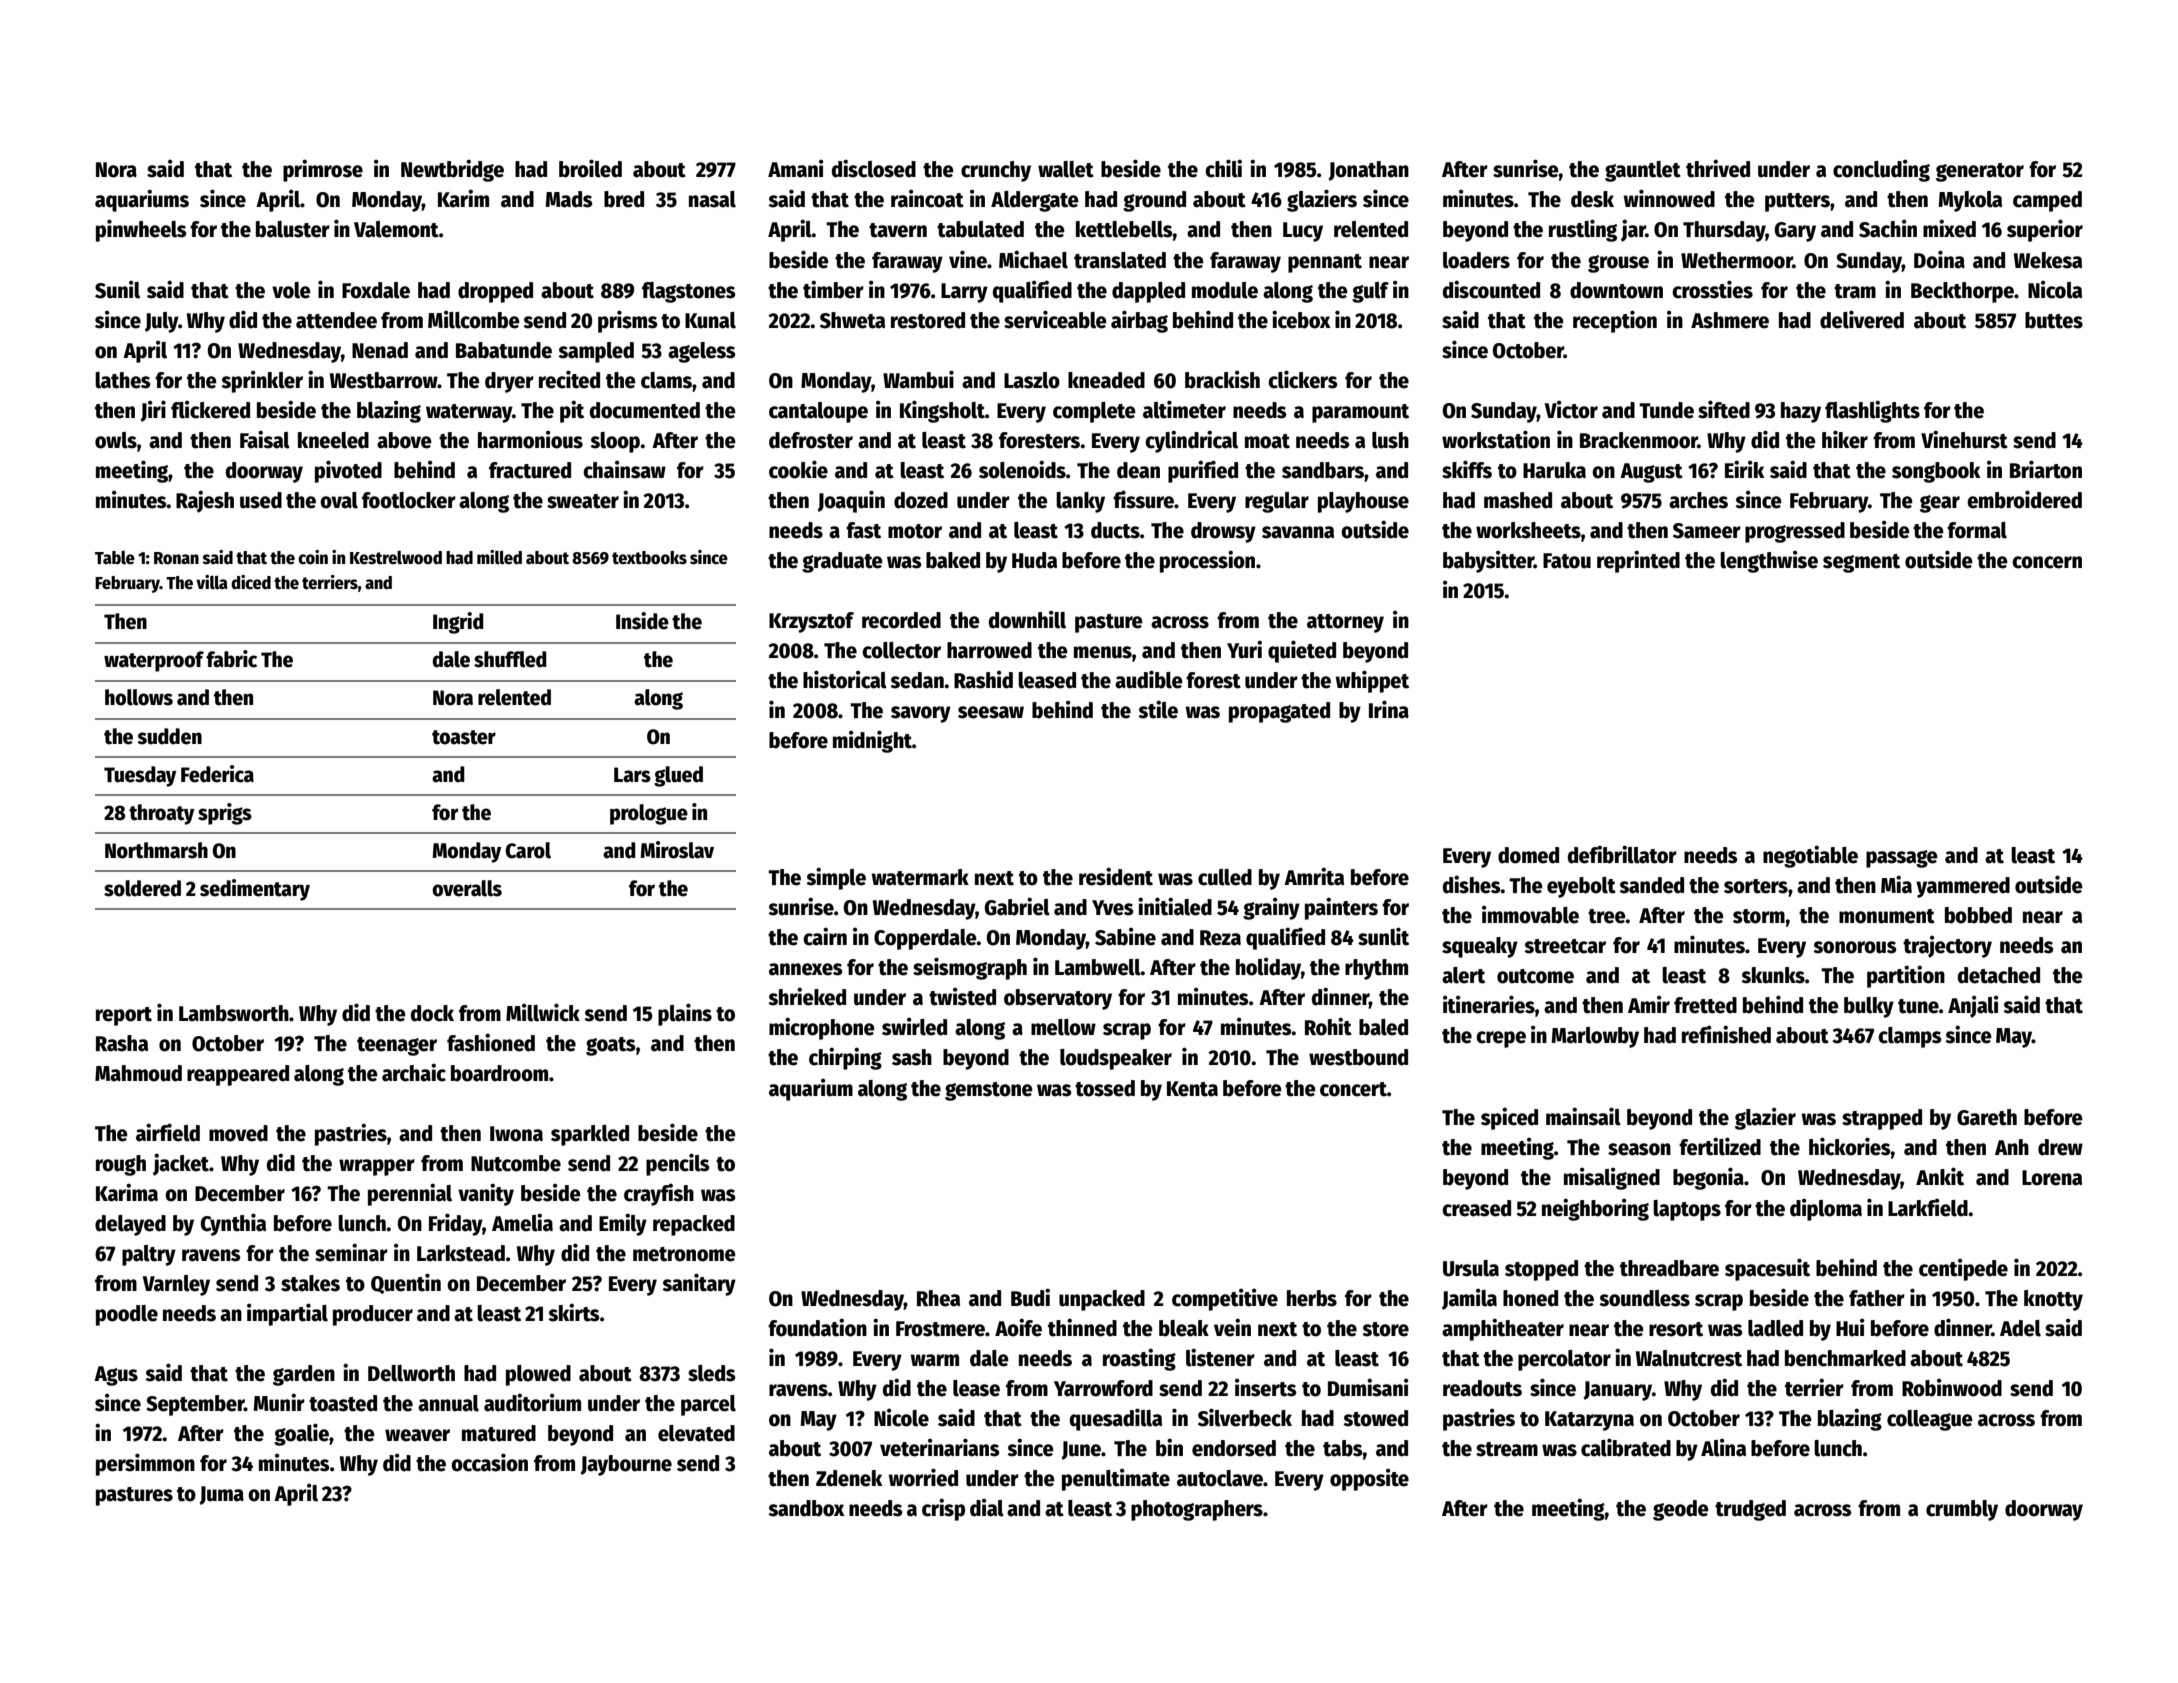  Describe the element at coordinates (845, 679) in the image. I see `historical` at that location.
